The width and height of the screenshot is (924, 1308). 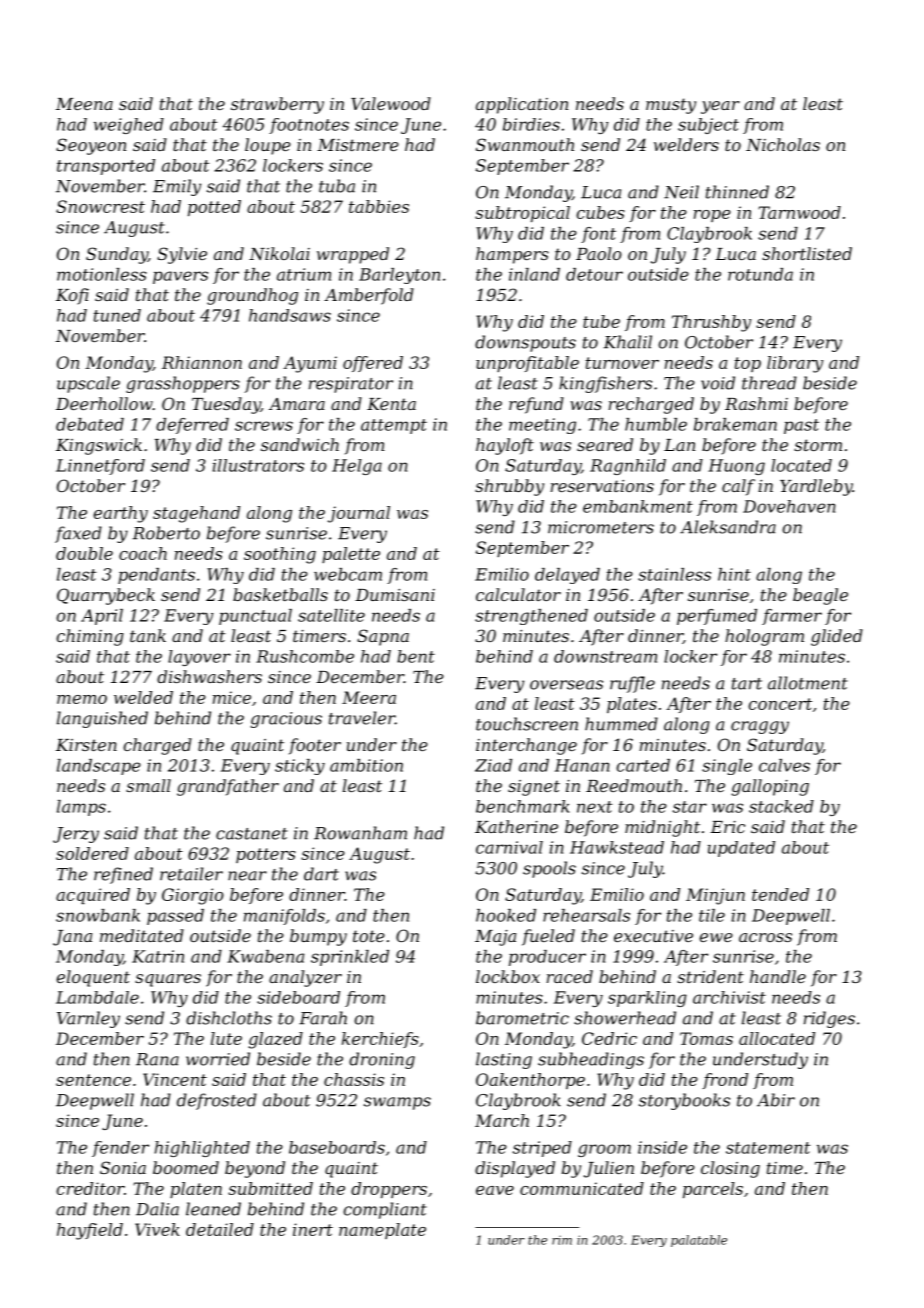 I want to click on fueled, so click(x=548, y=937).
